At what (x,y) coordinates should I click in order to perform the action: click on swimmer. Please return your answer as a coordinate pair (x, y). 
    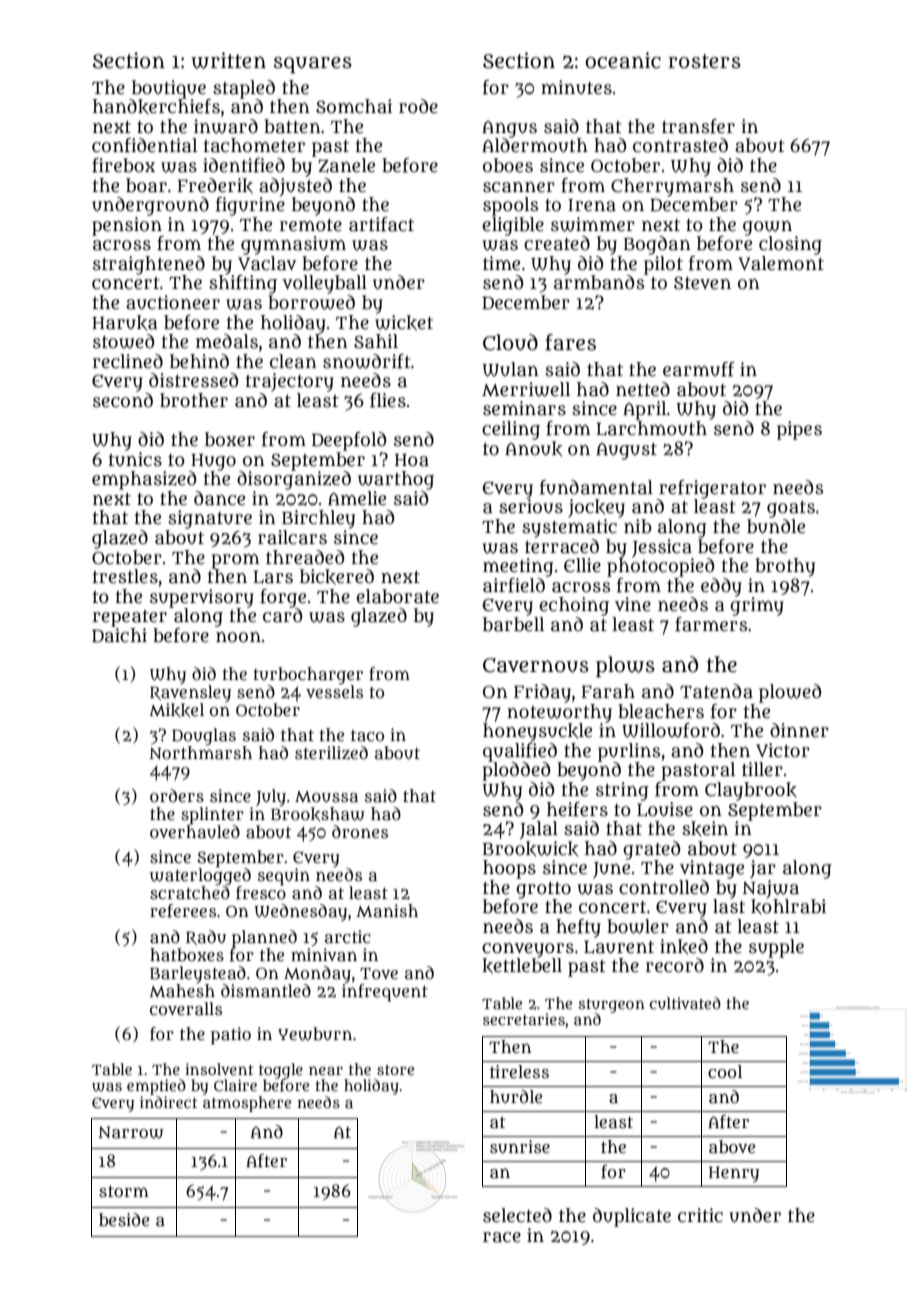
    Looking at the image, I should click on (593, 224).
